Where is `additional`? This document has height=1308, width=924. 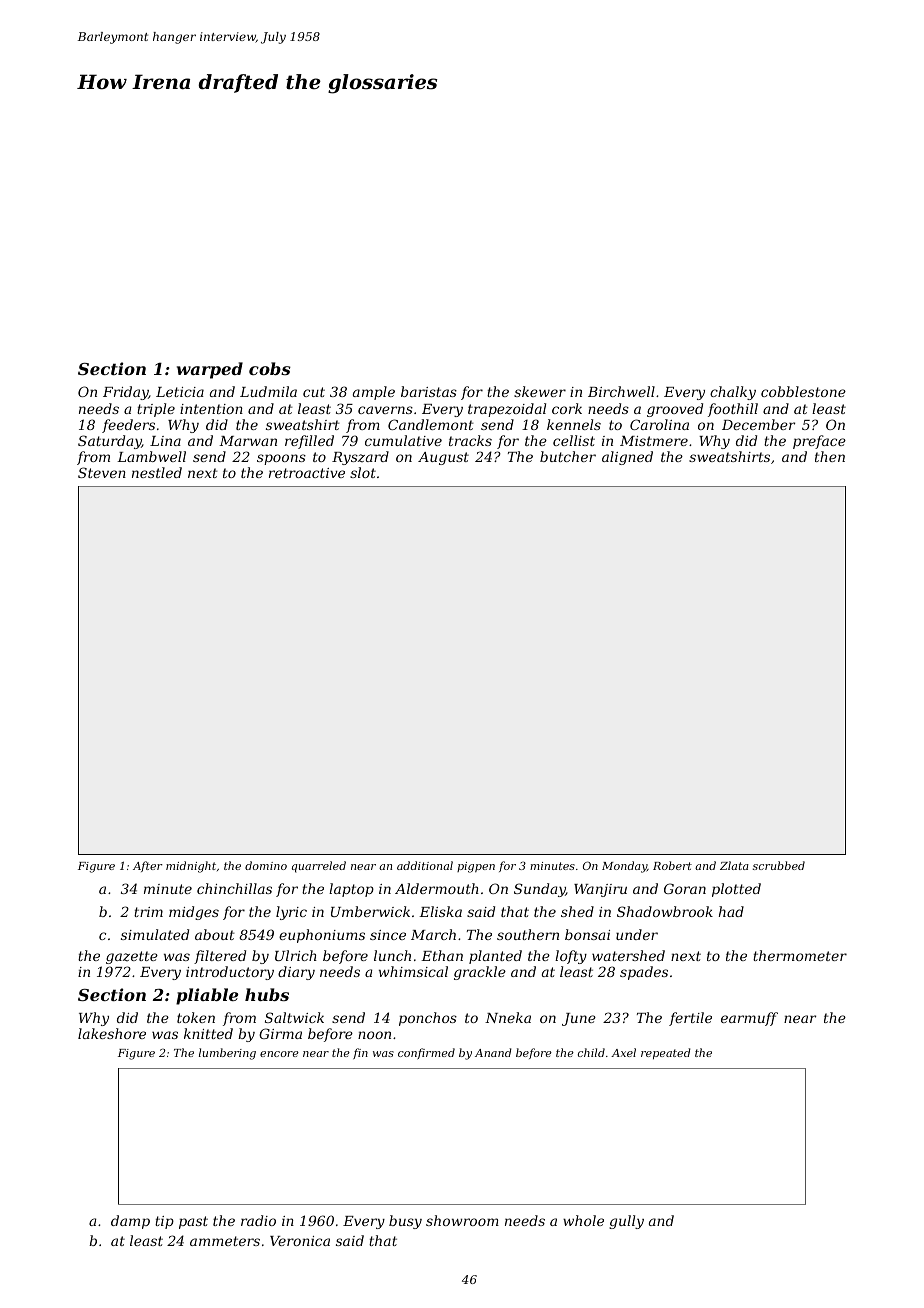 additional is located at coordinates (425, 865).
